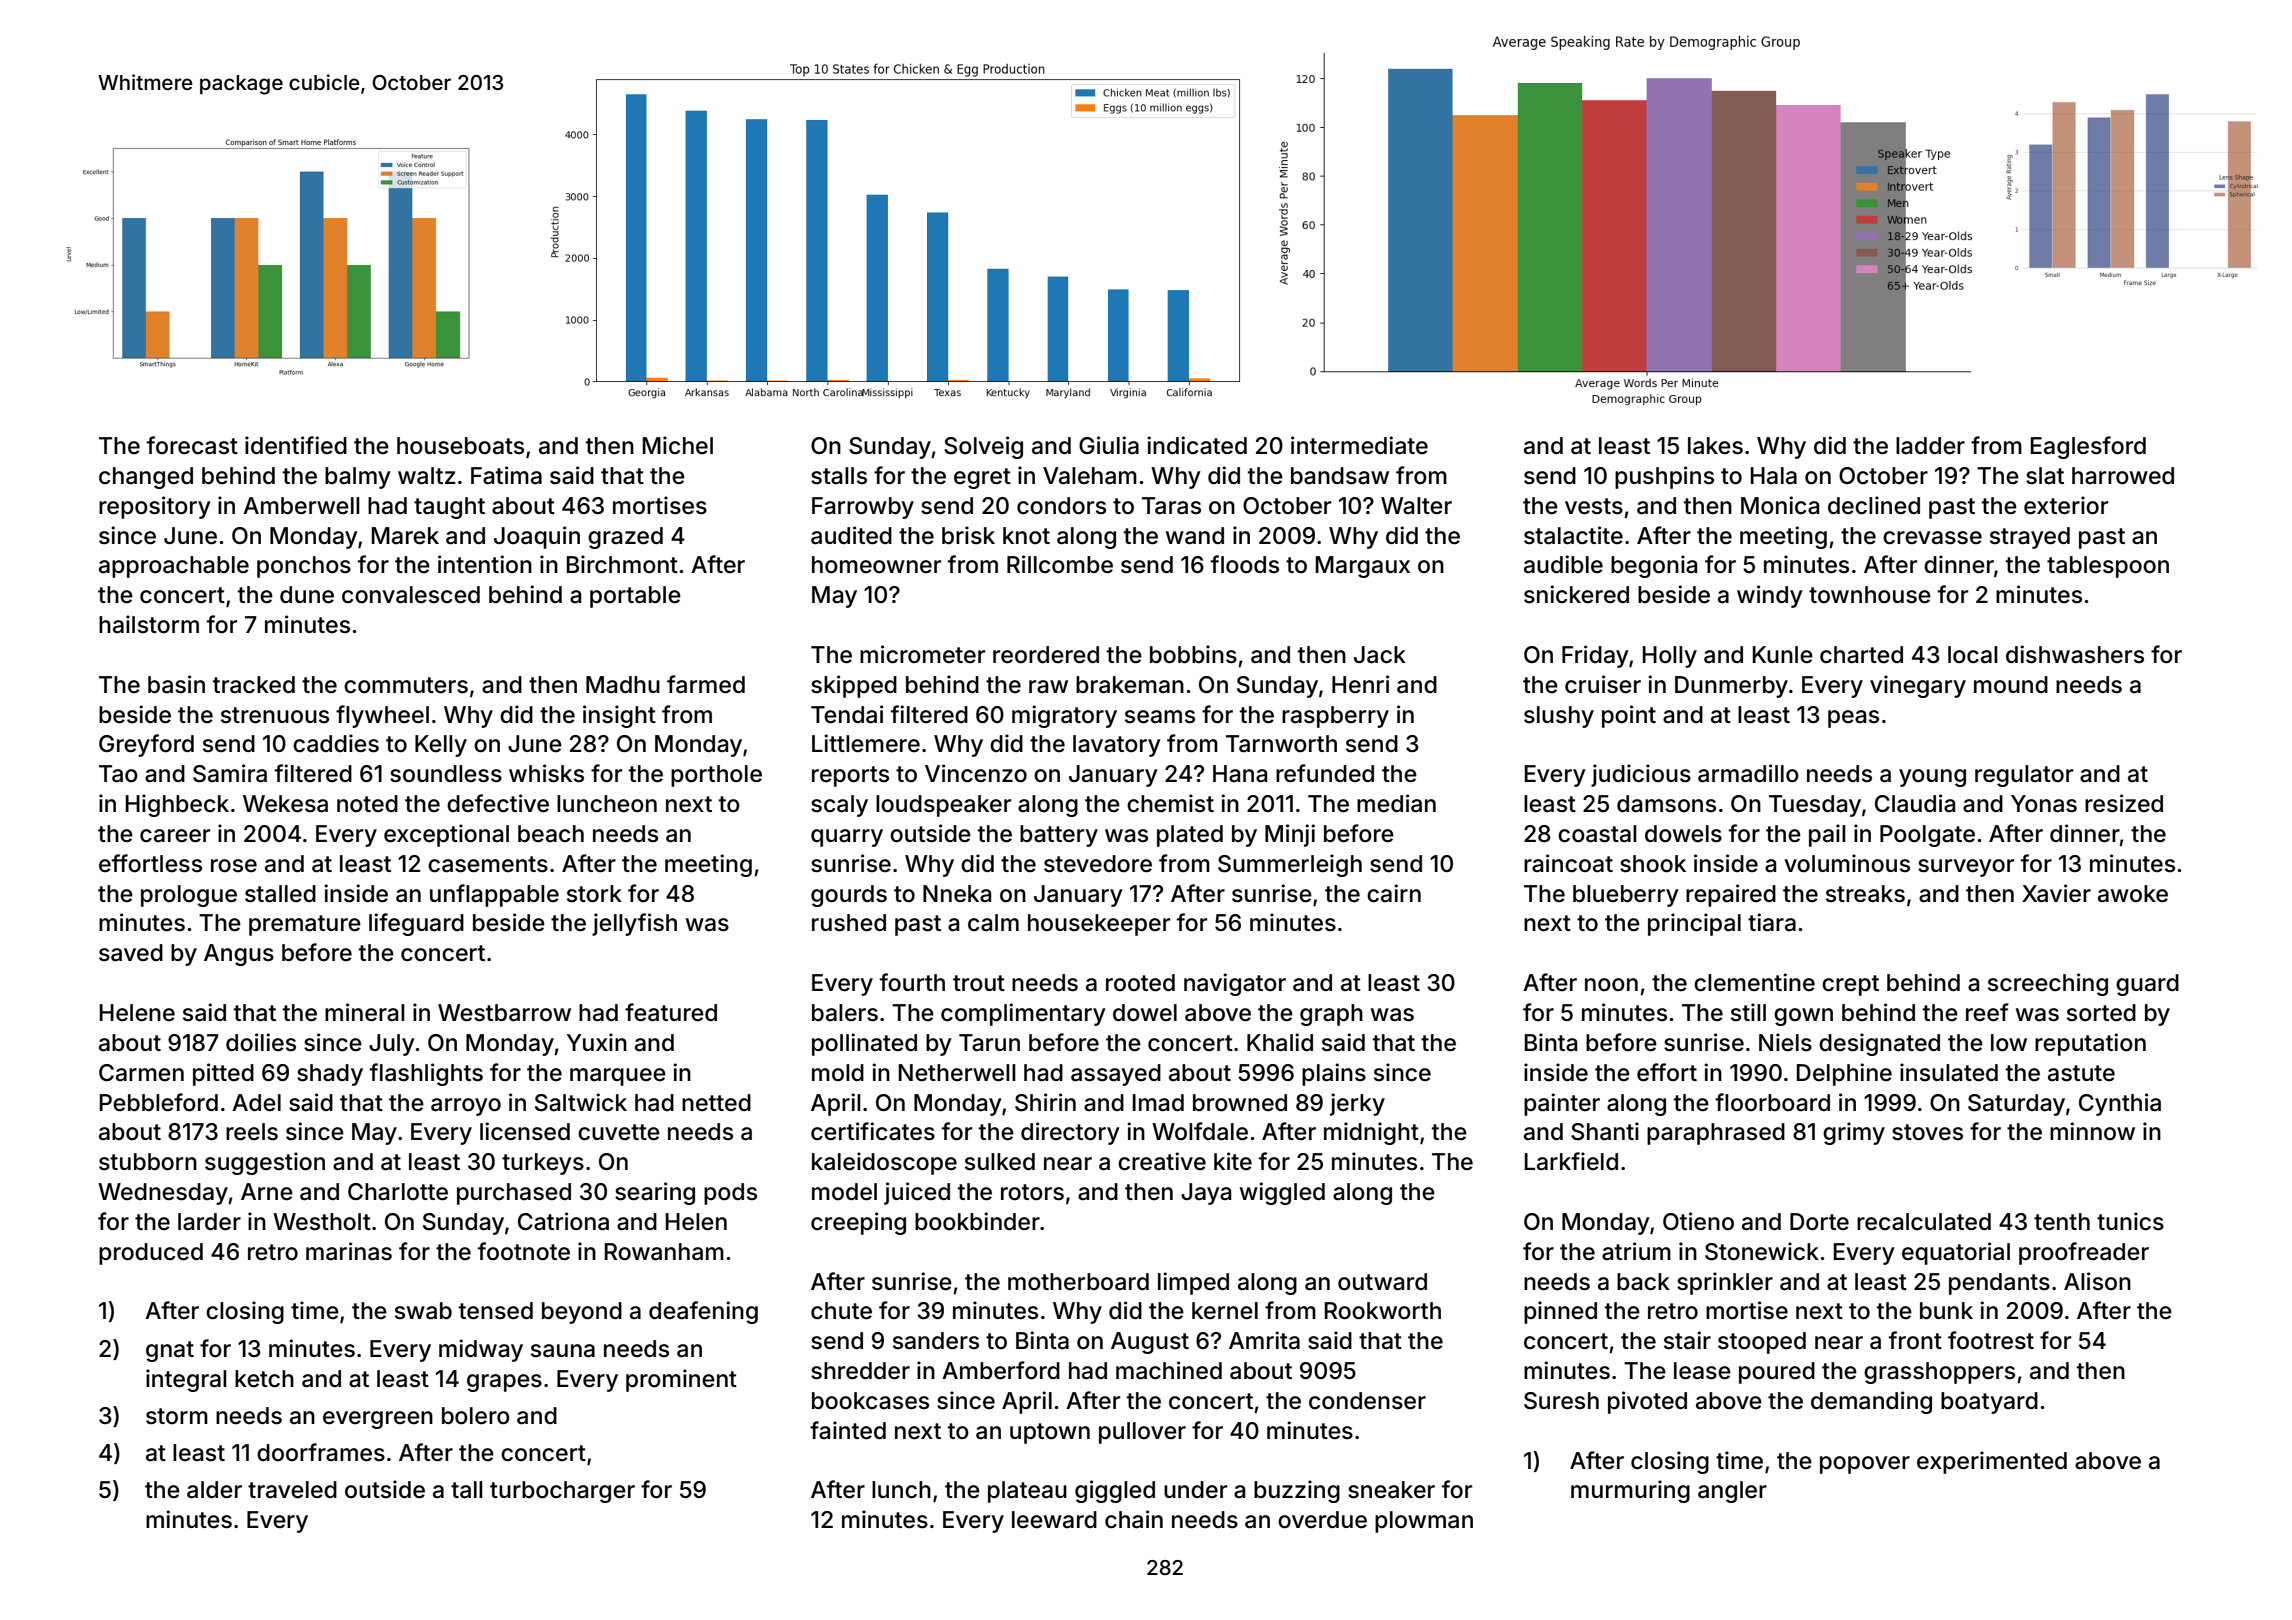 The image size is (2292, 1620). I want to click on balers, so click(845, 1013).
